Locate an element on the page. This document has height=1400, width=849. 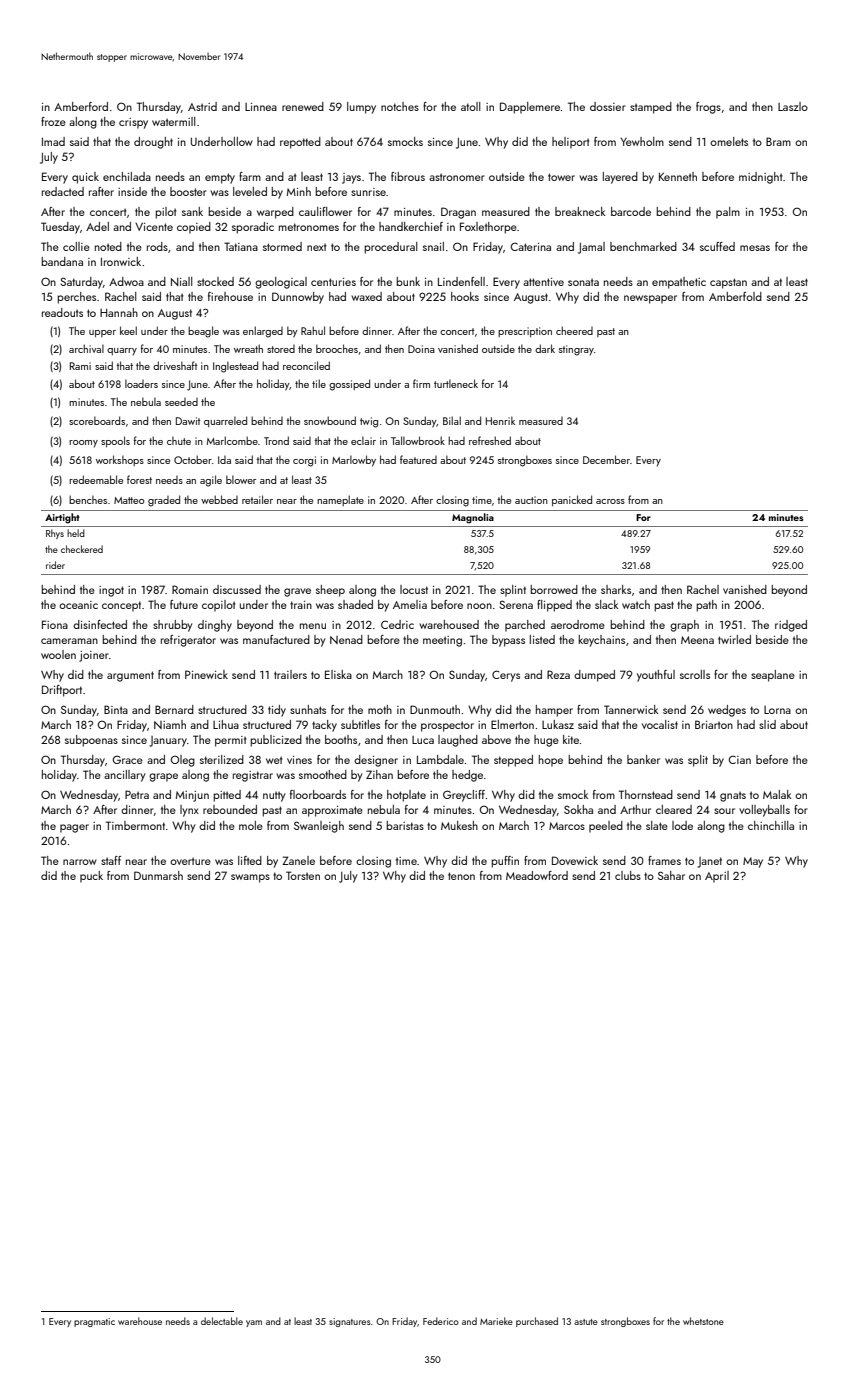
purchased is located at coordinates (537, 1322).
